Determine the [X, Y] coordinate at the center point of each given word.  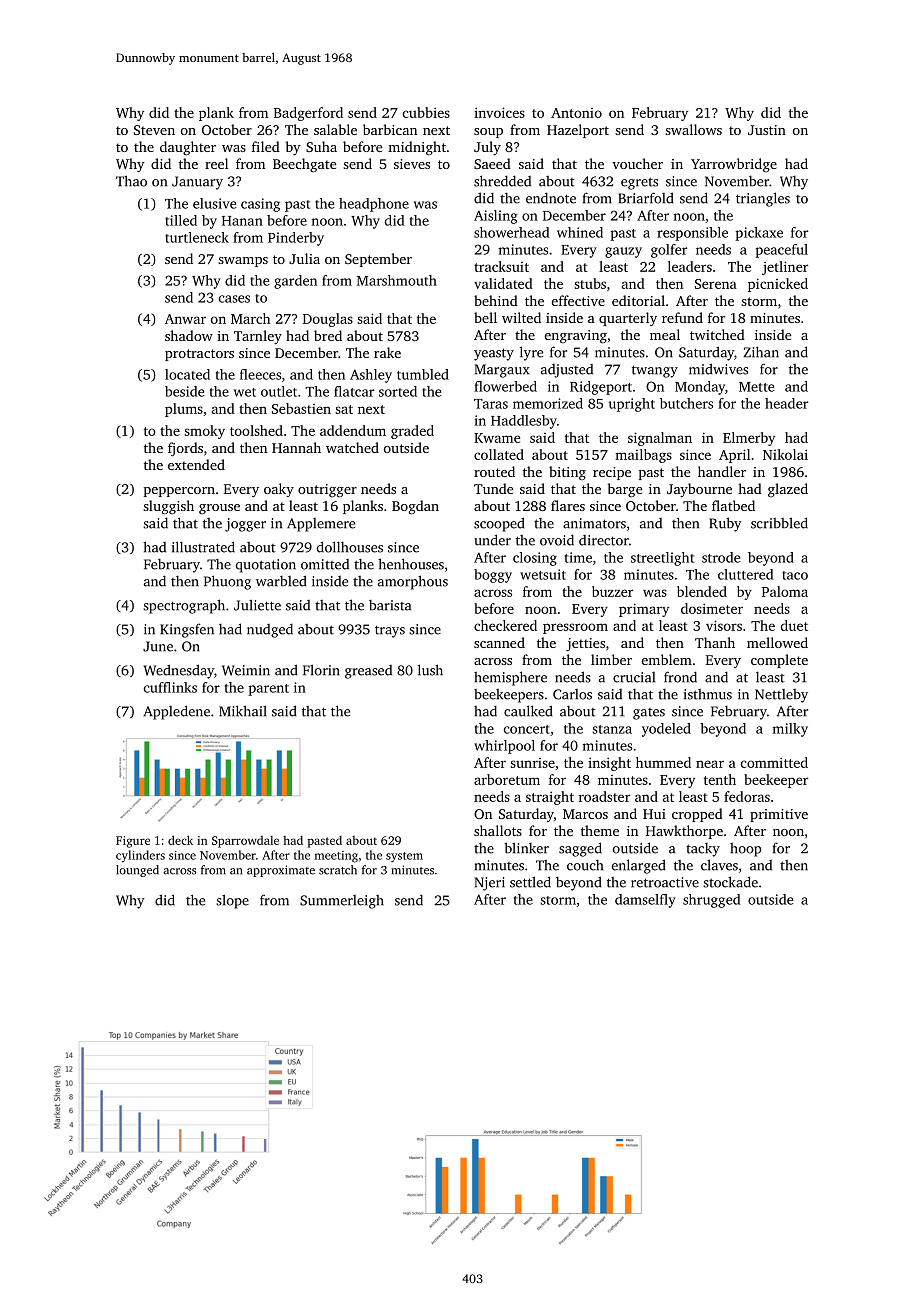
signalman [660, 439]
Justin [767, 130]
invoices [499, 112]
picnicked [778, 285]
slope [232, 901]
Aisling [496, 217]
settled [530, 882]
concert [527, 729]
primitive [779, 815]
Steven [154, 130]
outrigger [327, 491]
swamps [243, 262]
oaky [279, 490]
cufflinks [170, 687]
